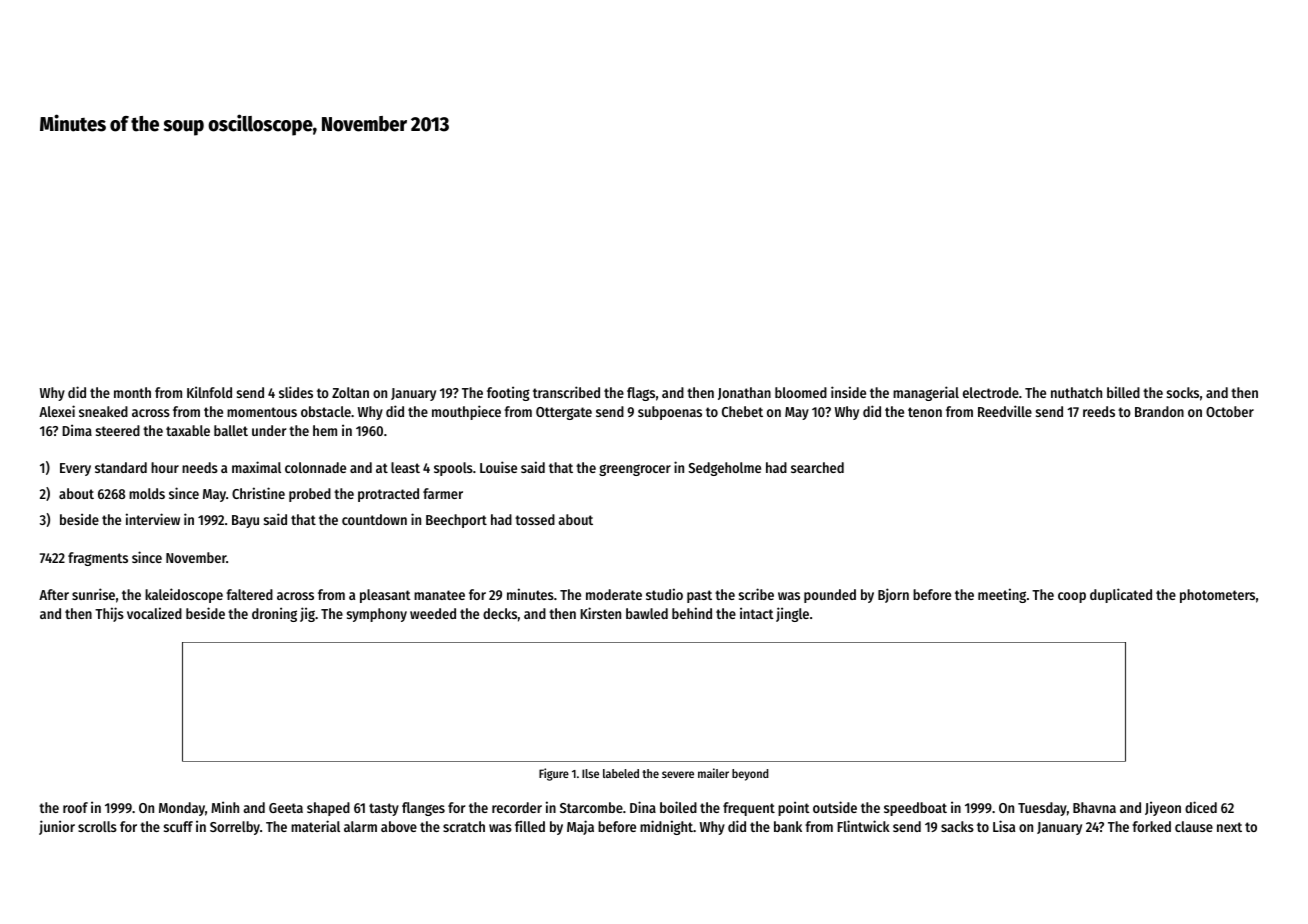 Image resolution: width=1308 pixels, height=924 pixels. Describe the element at coordinates (109, 614) in the screenshot. I see `Thijs` at that location.
